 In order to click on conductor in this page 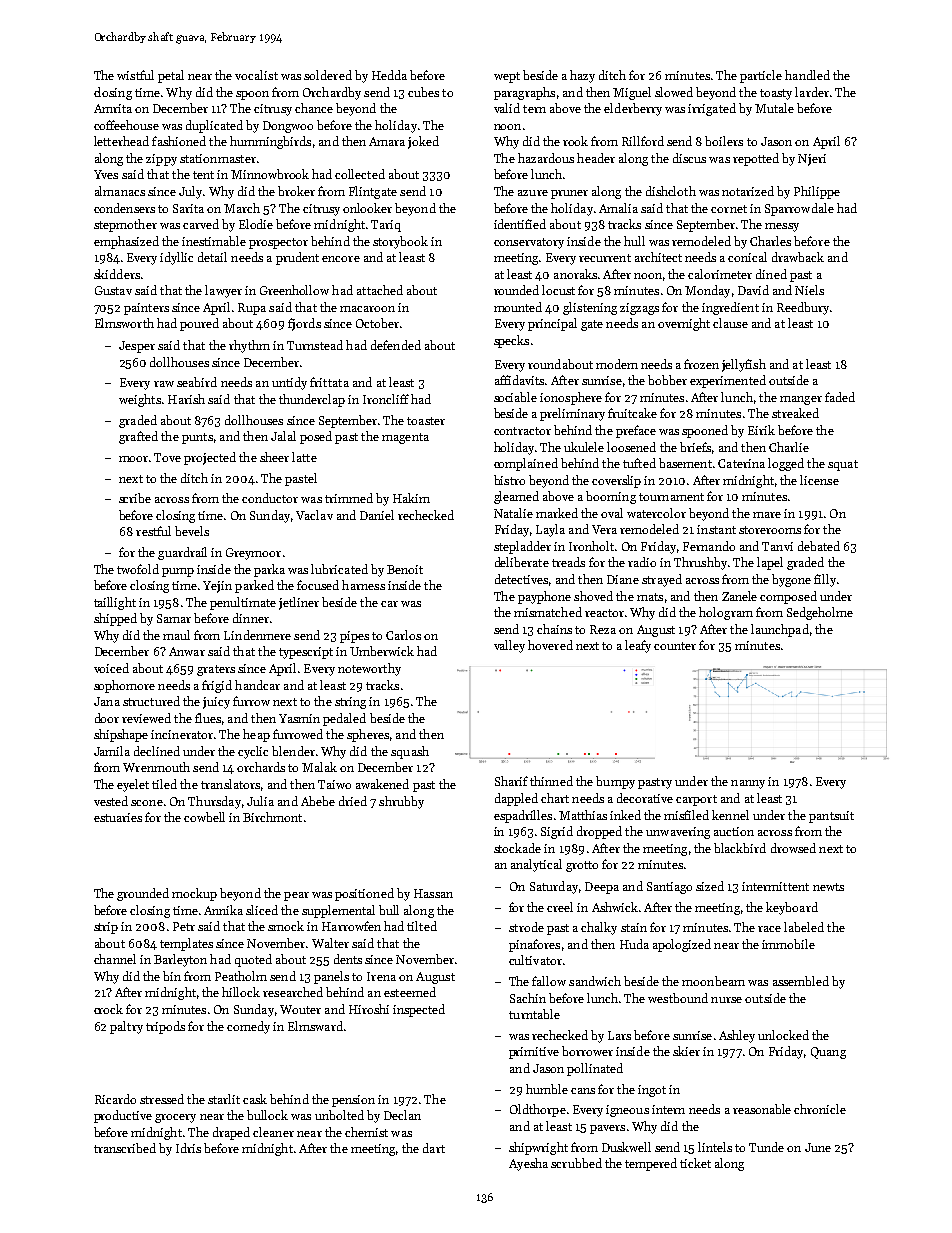, I will do `click(270, 498)`.
